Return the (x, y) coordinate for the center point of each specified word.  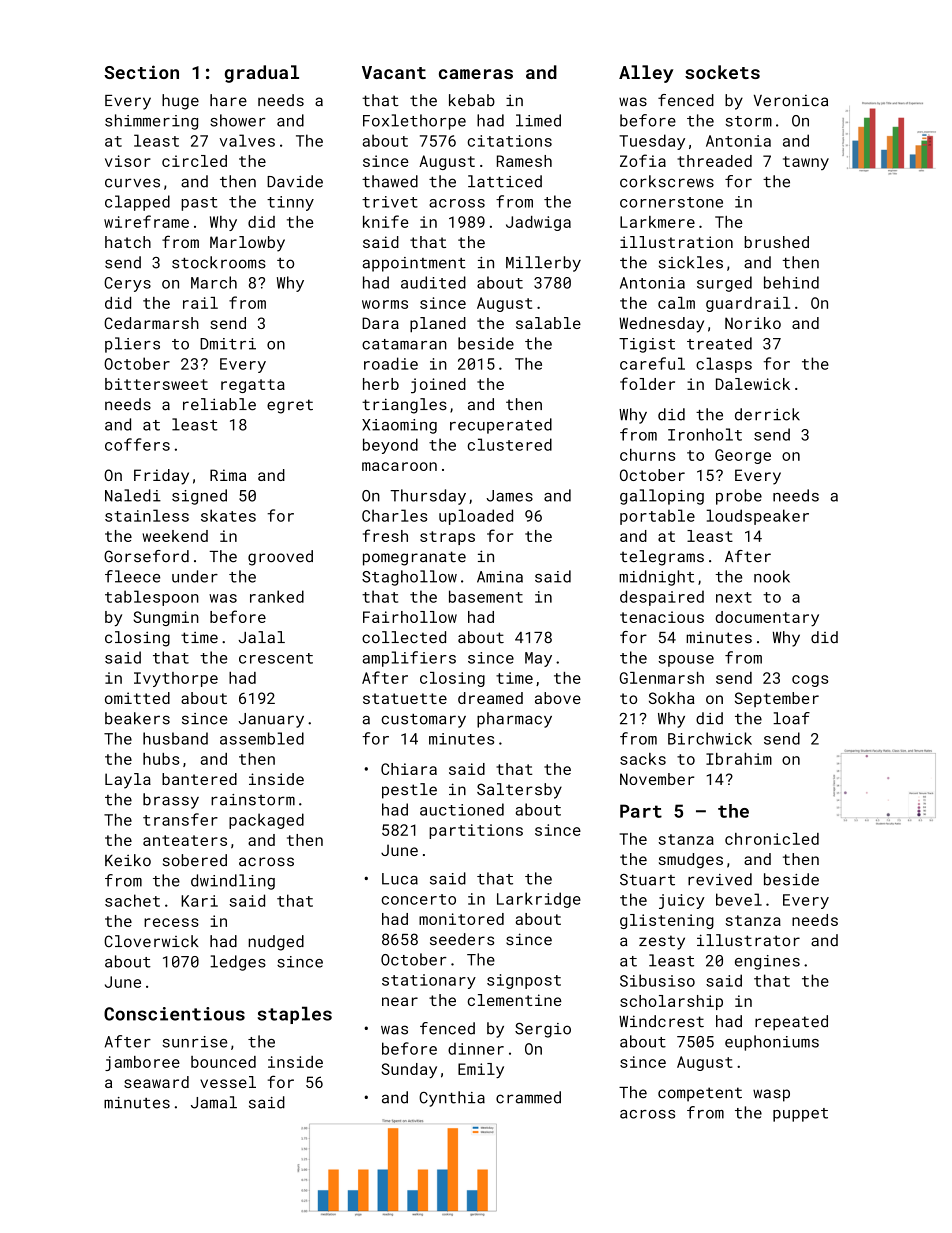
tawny (806, 163)
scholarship (671, 1002)
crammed (528, 1097)
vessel (228, 1082)
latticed (505, 181)
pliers (132, 345)
